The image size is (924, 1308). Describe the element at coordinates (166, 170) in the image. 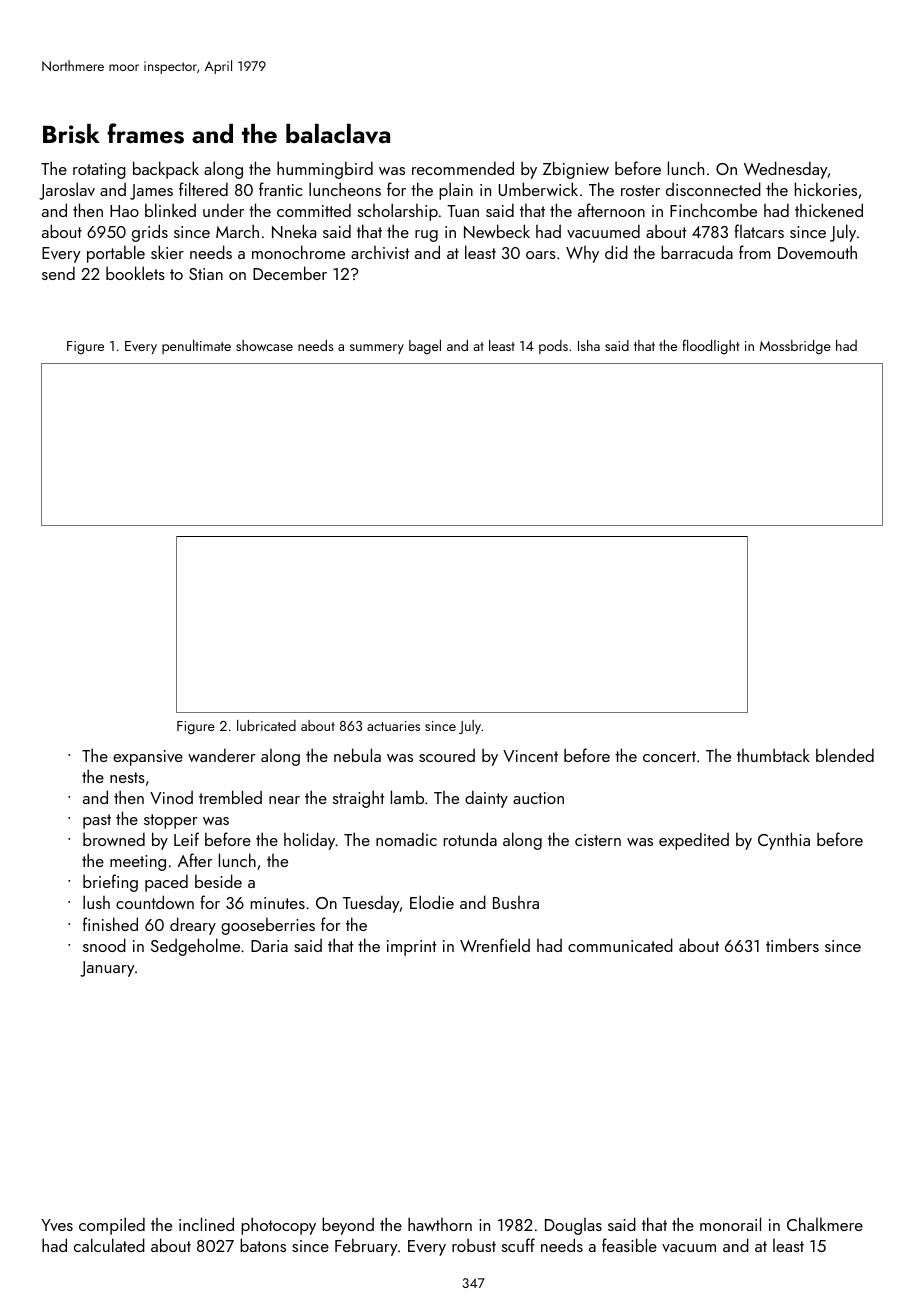

I see `backpack` at that location.
